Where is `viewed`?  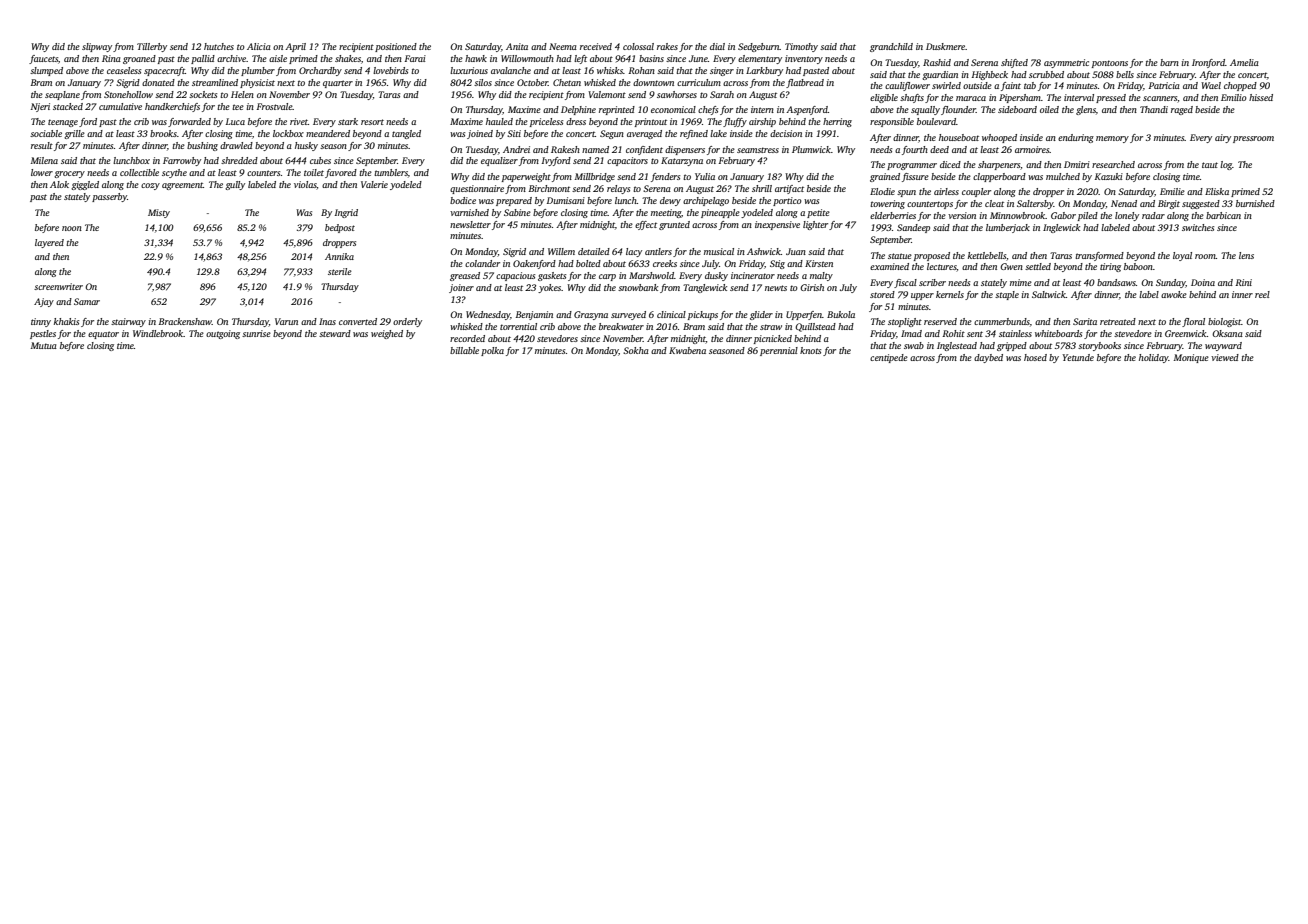 viewed is located at coordinates (1225, 357).
